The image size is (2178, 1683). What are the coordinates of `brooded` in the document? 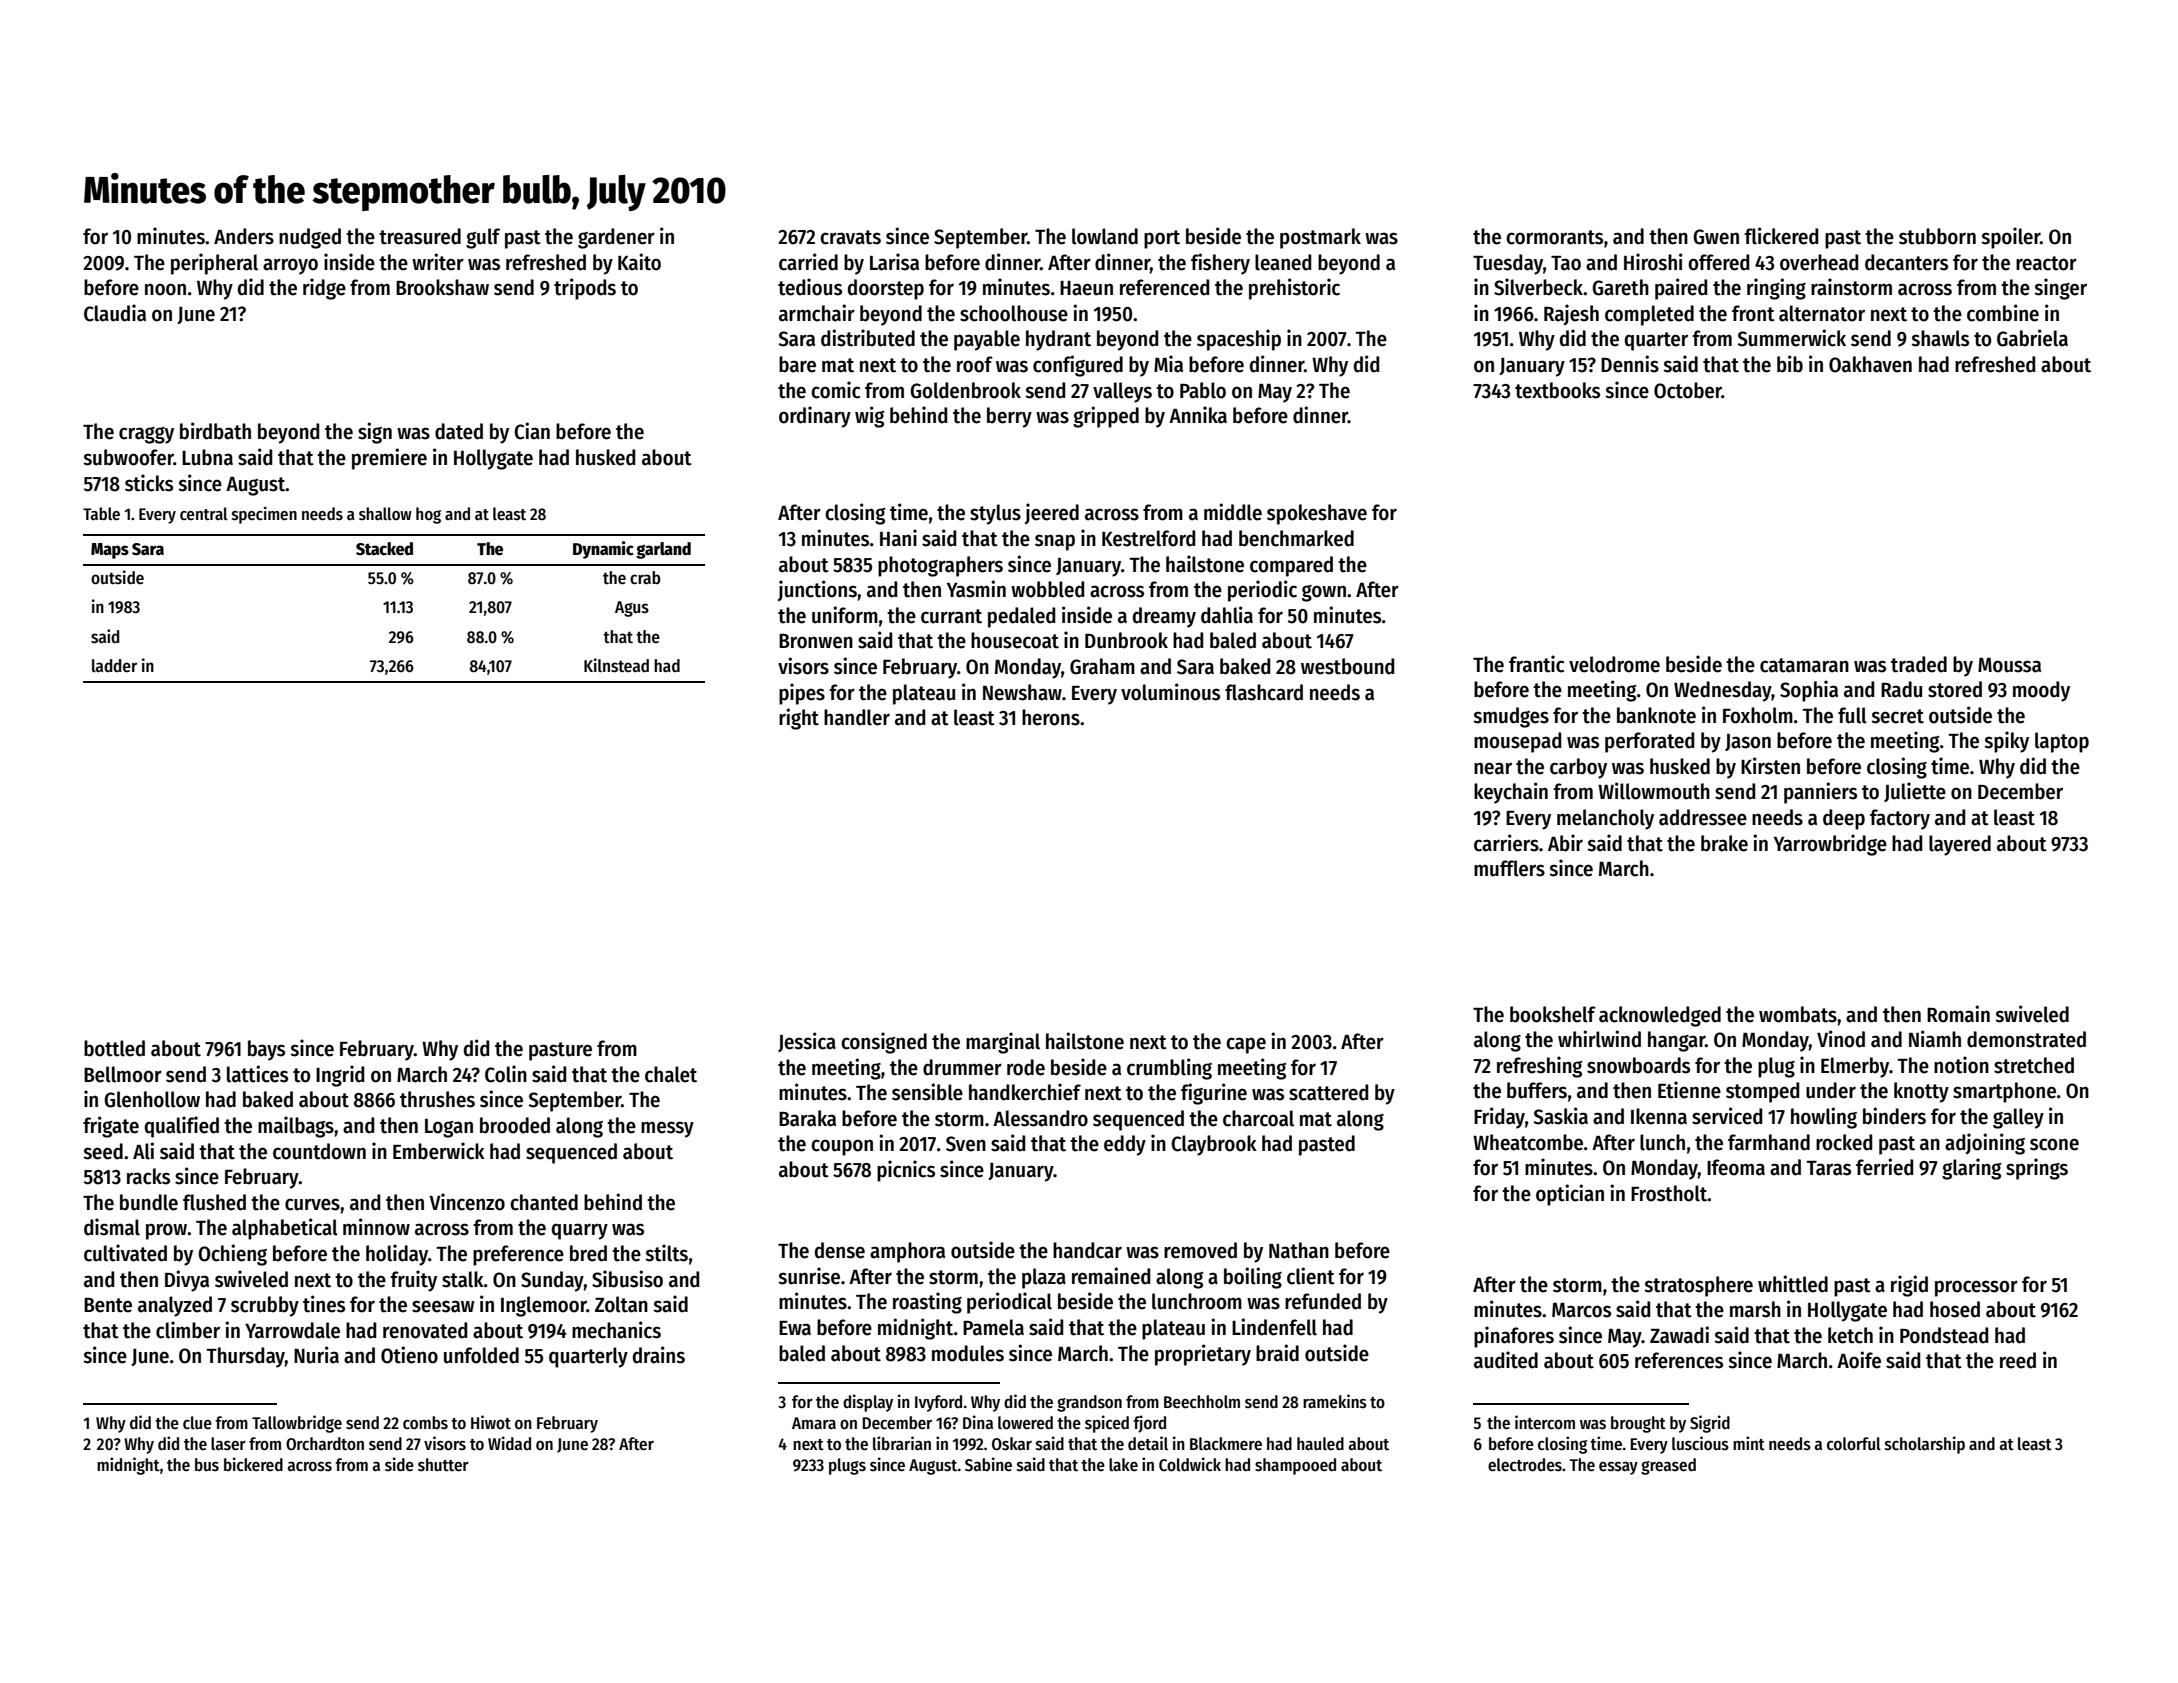 It's located at (515, 1125).
